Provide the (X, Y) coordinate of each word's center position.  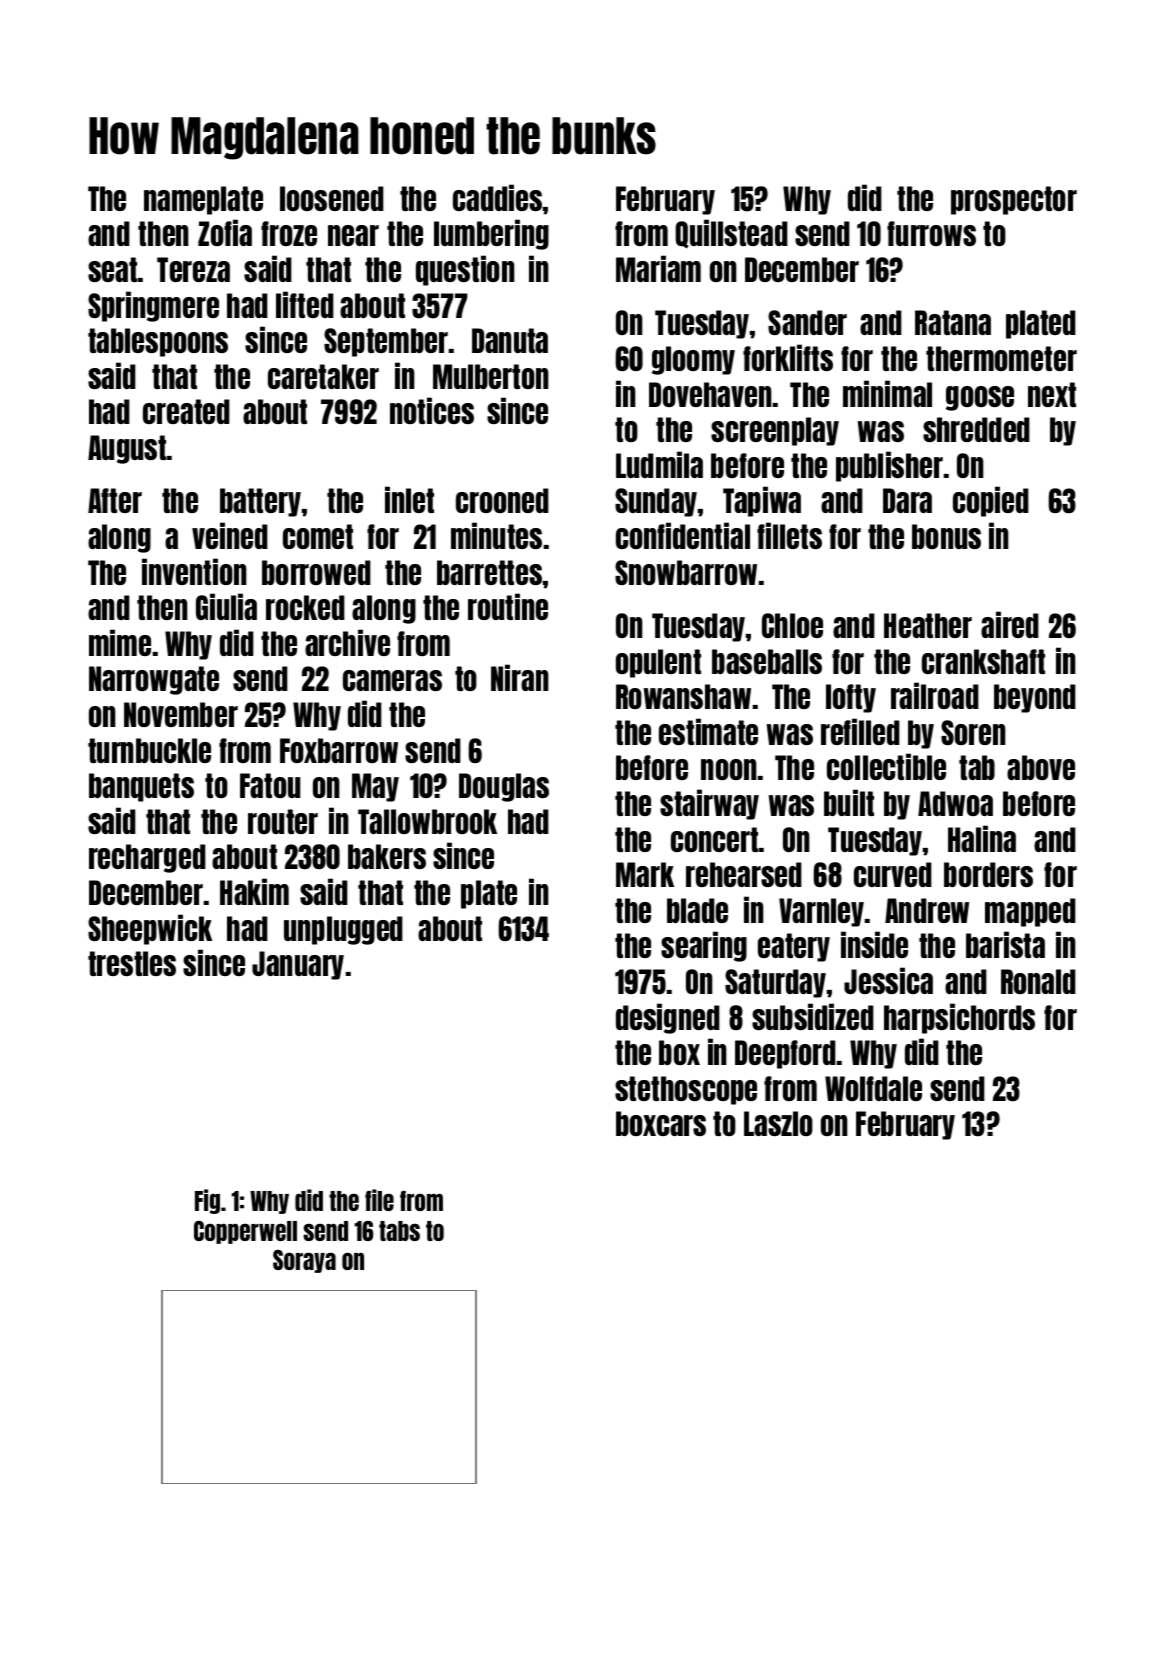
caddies (497, 197)
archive (347, 642)
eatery (794, 947)
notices (432, 410)
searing (704, 946)
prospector (1014, 200)
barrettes (489, 572)
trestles (132, 963)
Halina (982, 838)
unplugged (343, 930)
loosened (332, 198)
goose (980, 398)
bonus (946, 536)
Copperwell (245, 1232)
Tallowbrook (427, 821)
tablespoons (158, 342)
